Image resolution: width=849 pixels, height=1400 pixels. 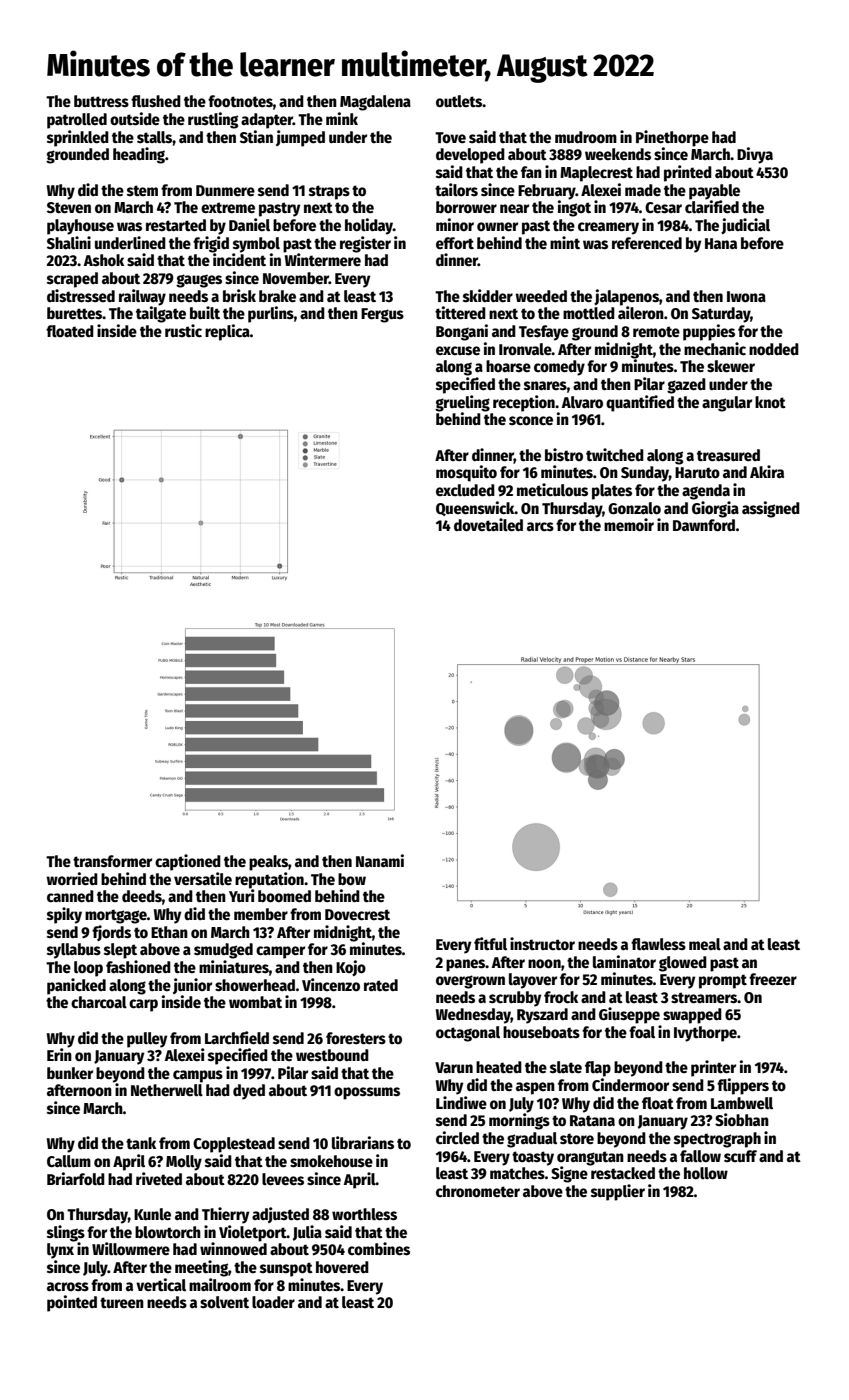 What do you see at coordinates (704, 525) in the image?
I see `Dawnford` at bounding box center [704, 525].
